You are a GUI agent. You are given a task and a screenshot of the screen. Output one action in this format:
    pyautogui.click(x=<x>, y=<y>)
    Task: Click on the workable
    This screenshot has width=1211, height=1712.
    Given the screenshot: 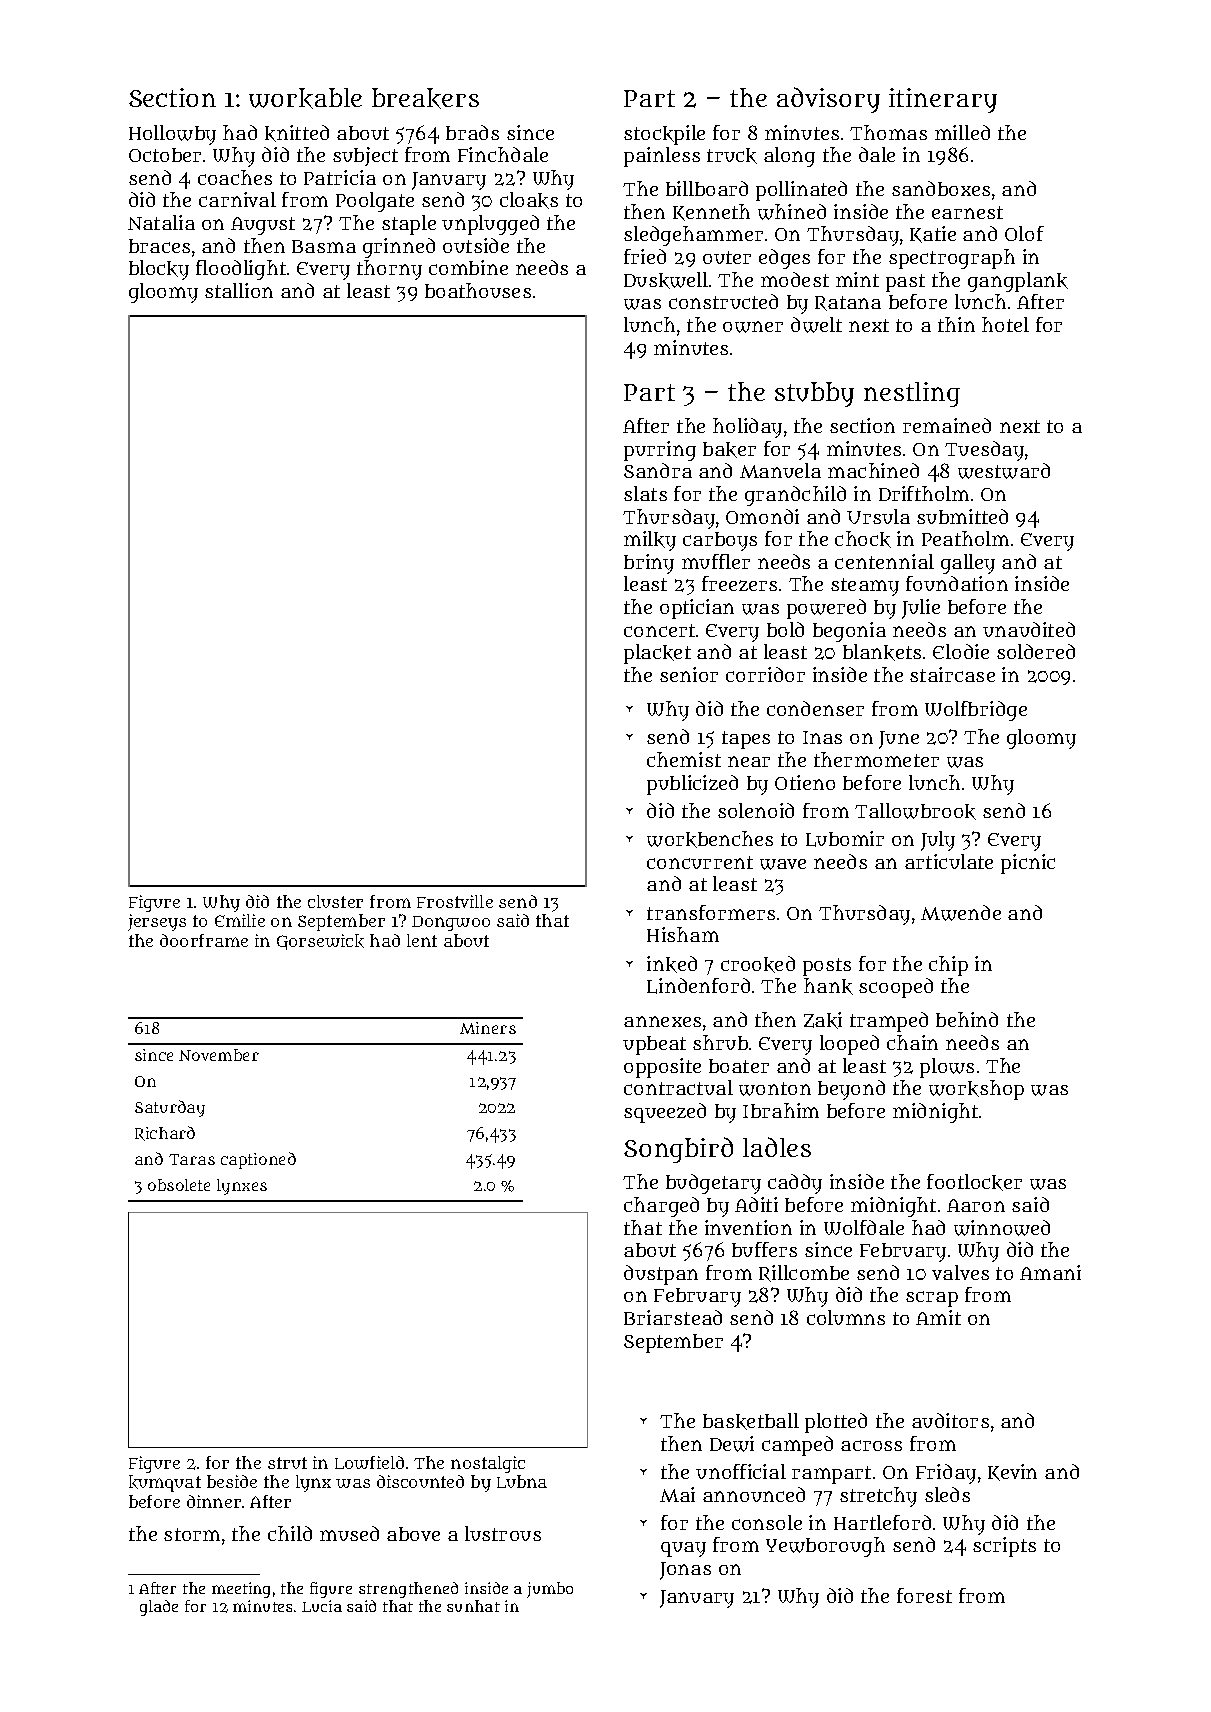 What is the action you would take?
    pyautogui.click(x=305, y=98)
